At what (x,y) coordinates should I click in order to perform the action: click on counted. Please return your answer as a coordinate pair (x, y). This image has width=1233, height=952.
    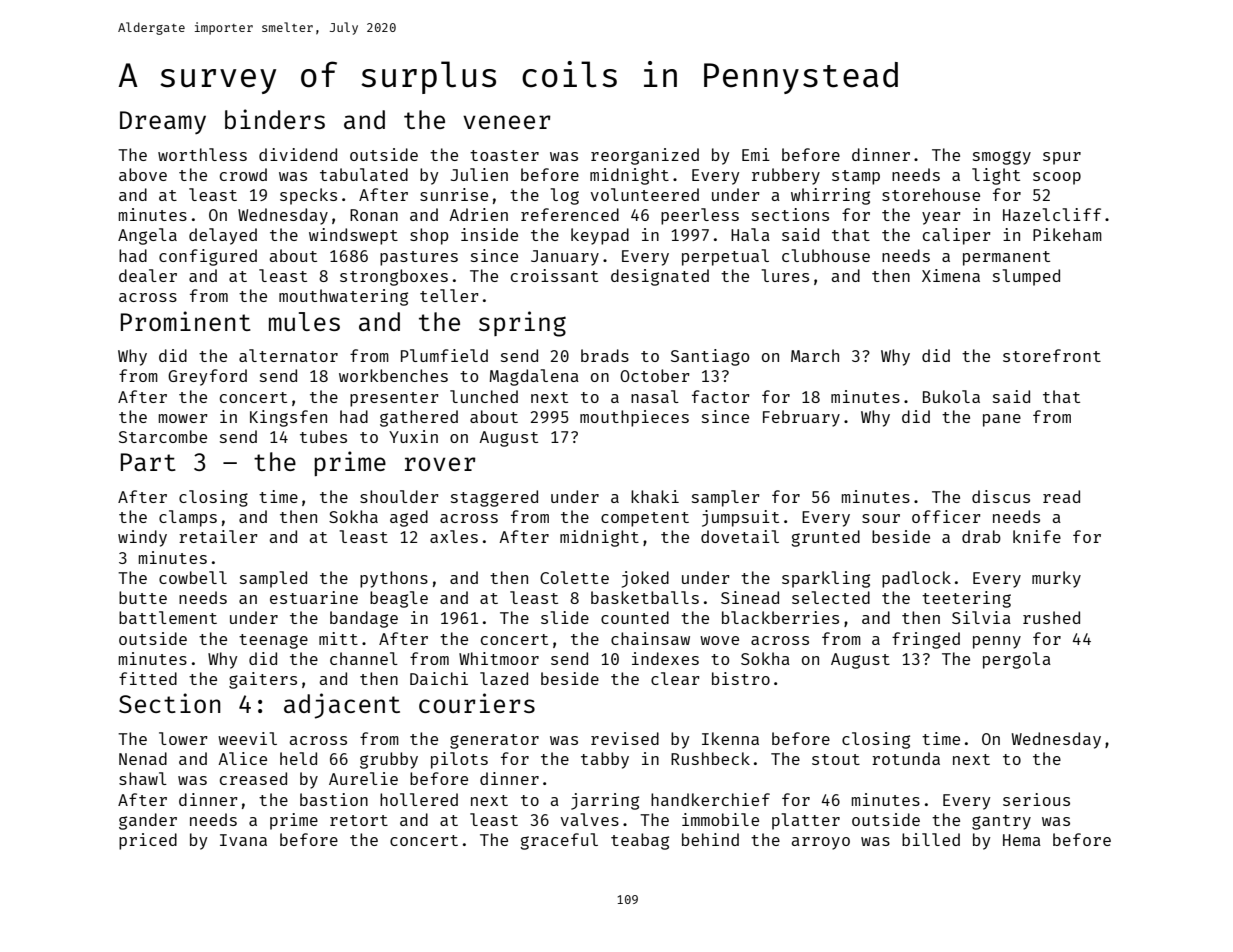
    Looking at the image, I should click on (635, 617).
